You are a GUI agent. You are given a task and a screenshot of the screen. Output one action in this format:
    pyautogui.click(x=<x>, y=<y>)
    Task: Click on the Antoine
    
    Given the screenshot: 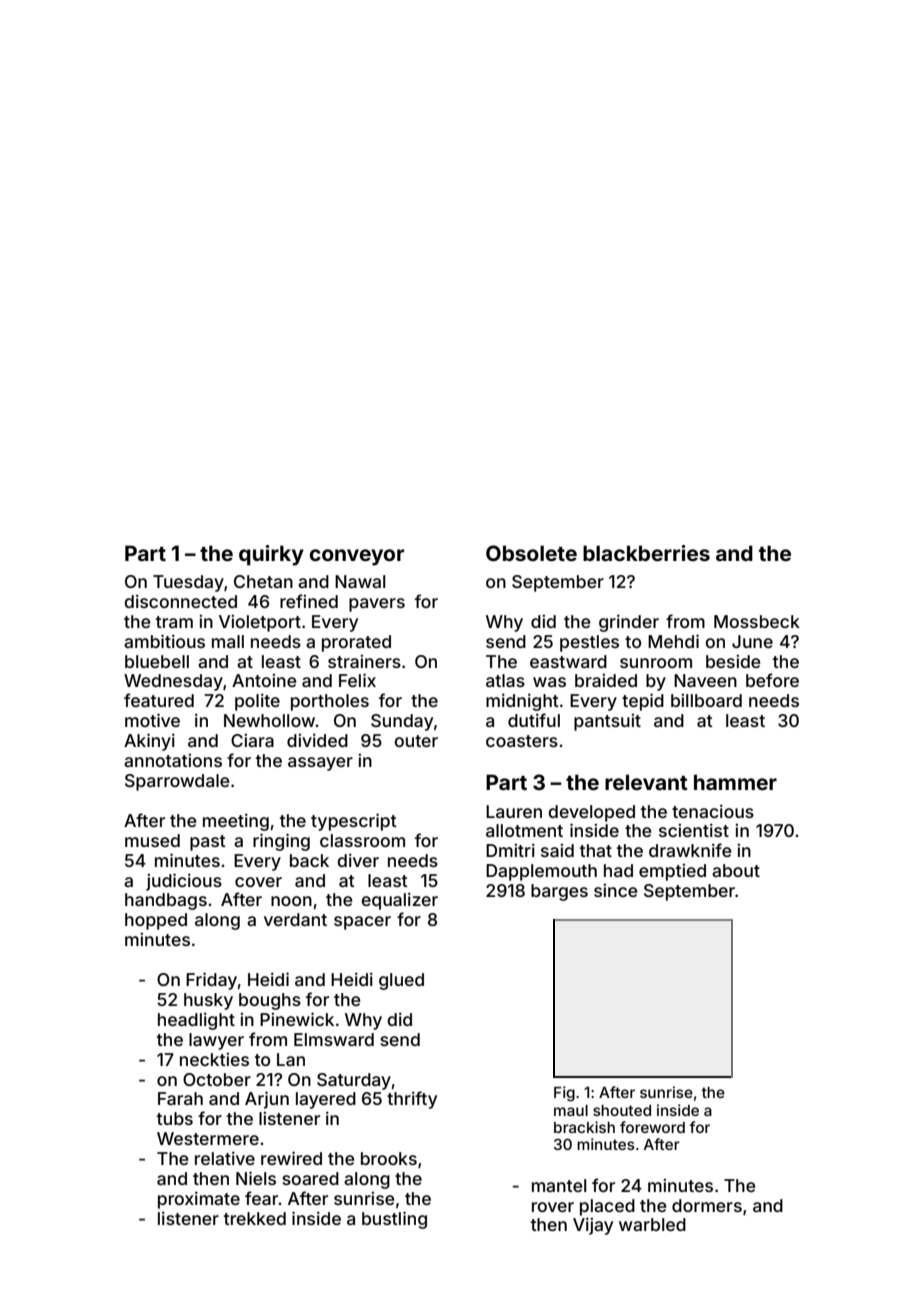 What is the action you would take?
    pyautogui.click(x=264, y=680)
